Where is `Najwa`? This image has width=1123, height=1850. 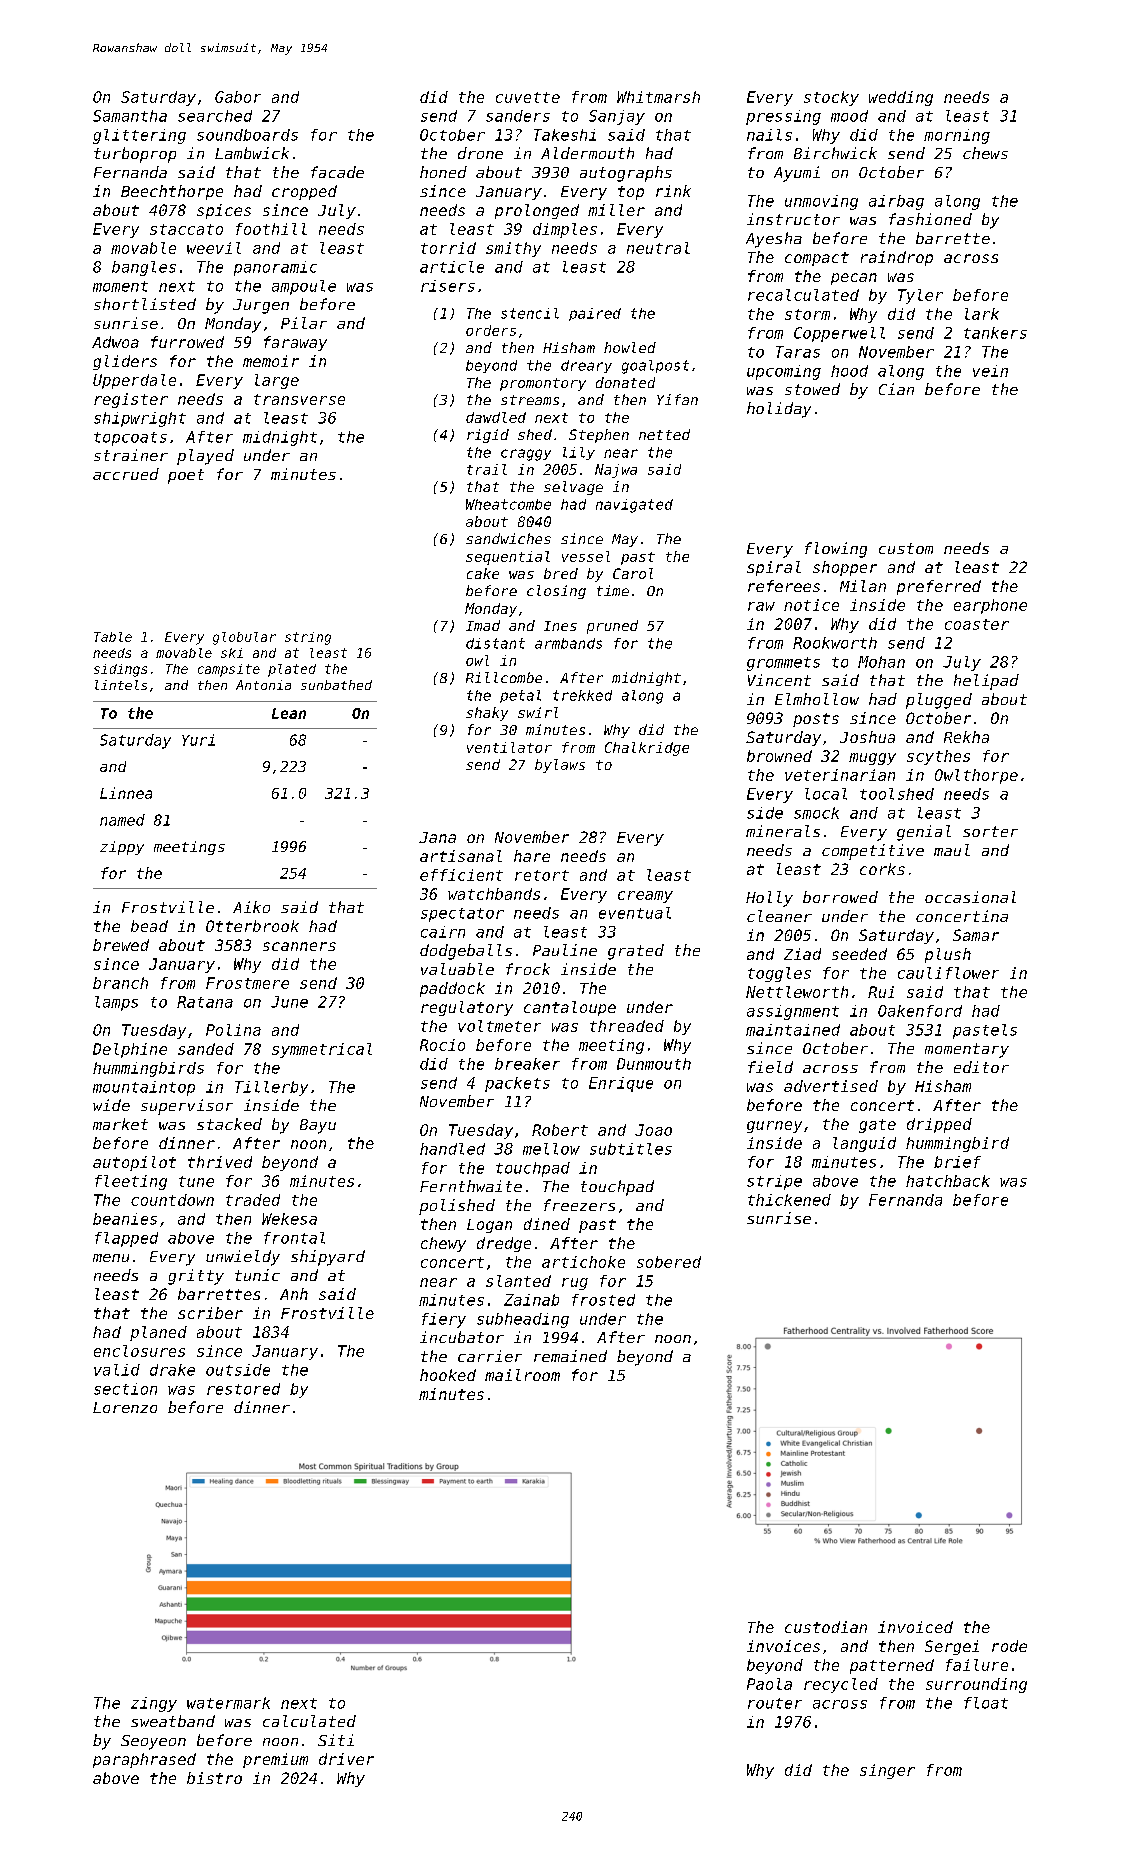 Najwa is located at coordinates (616, 471).
